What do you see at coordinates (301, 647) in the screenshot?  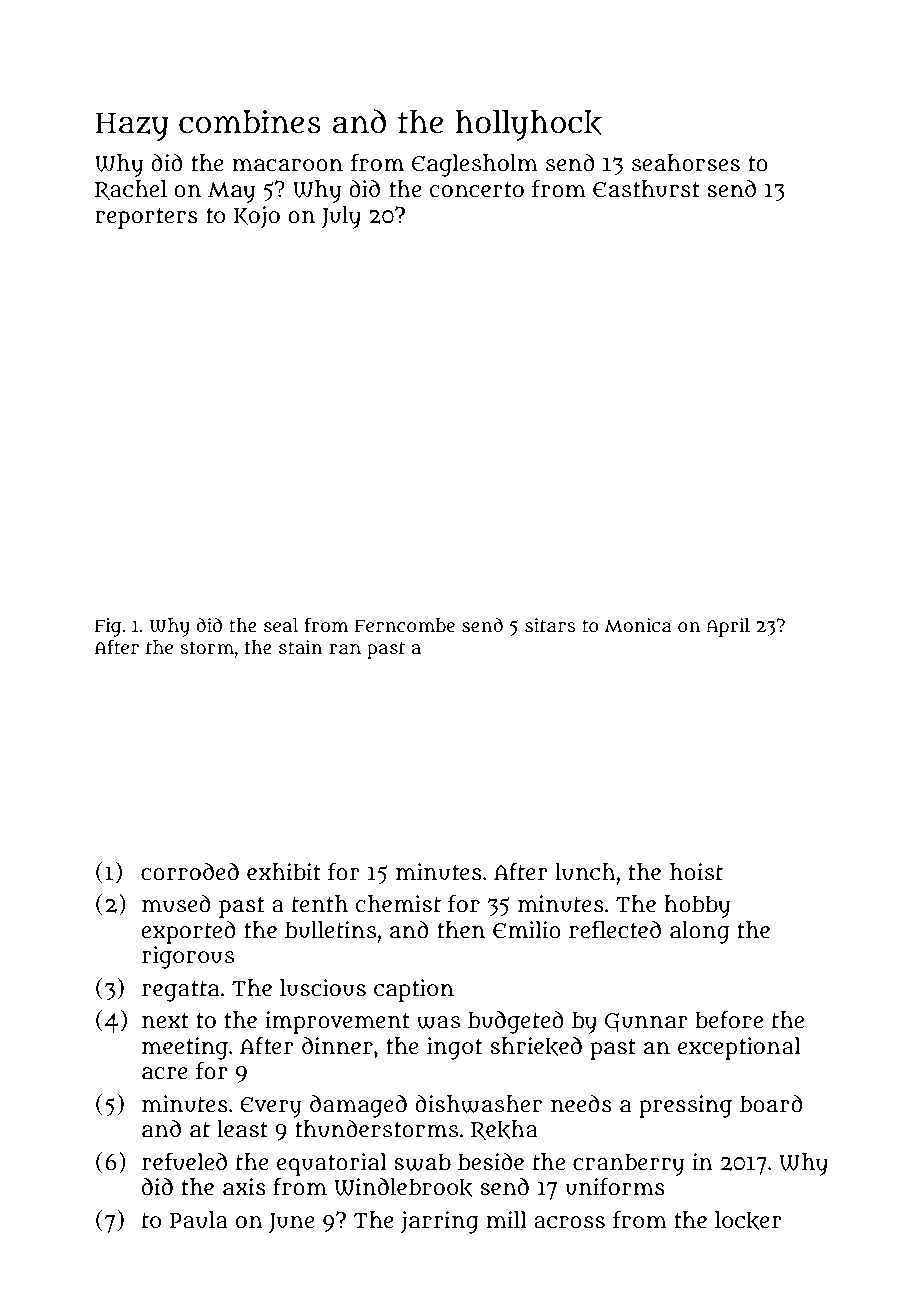 I see `stain` at bounding box center [301, 647].
